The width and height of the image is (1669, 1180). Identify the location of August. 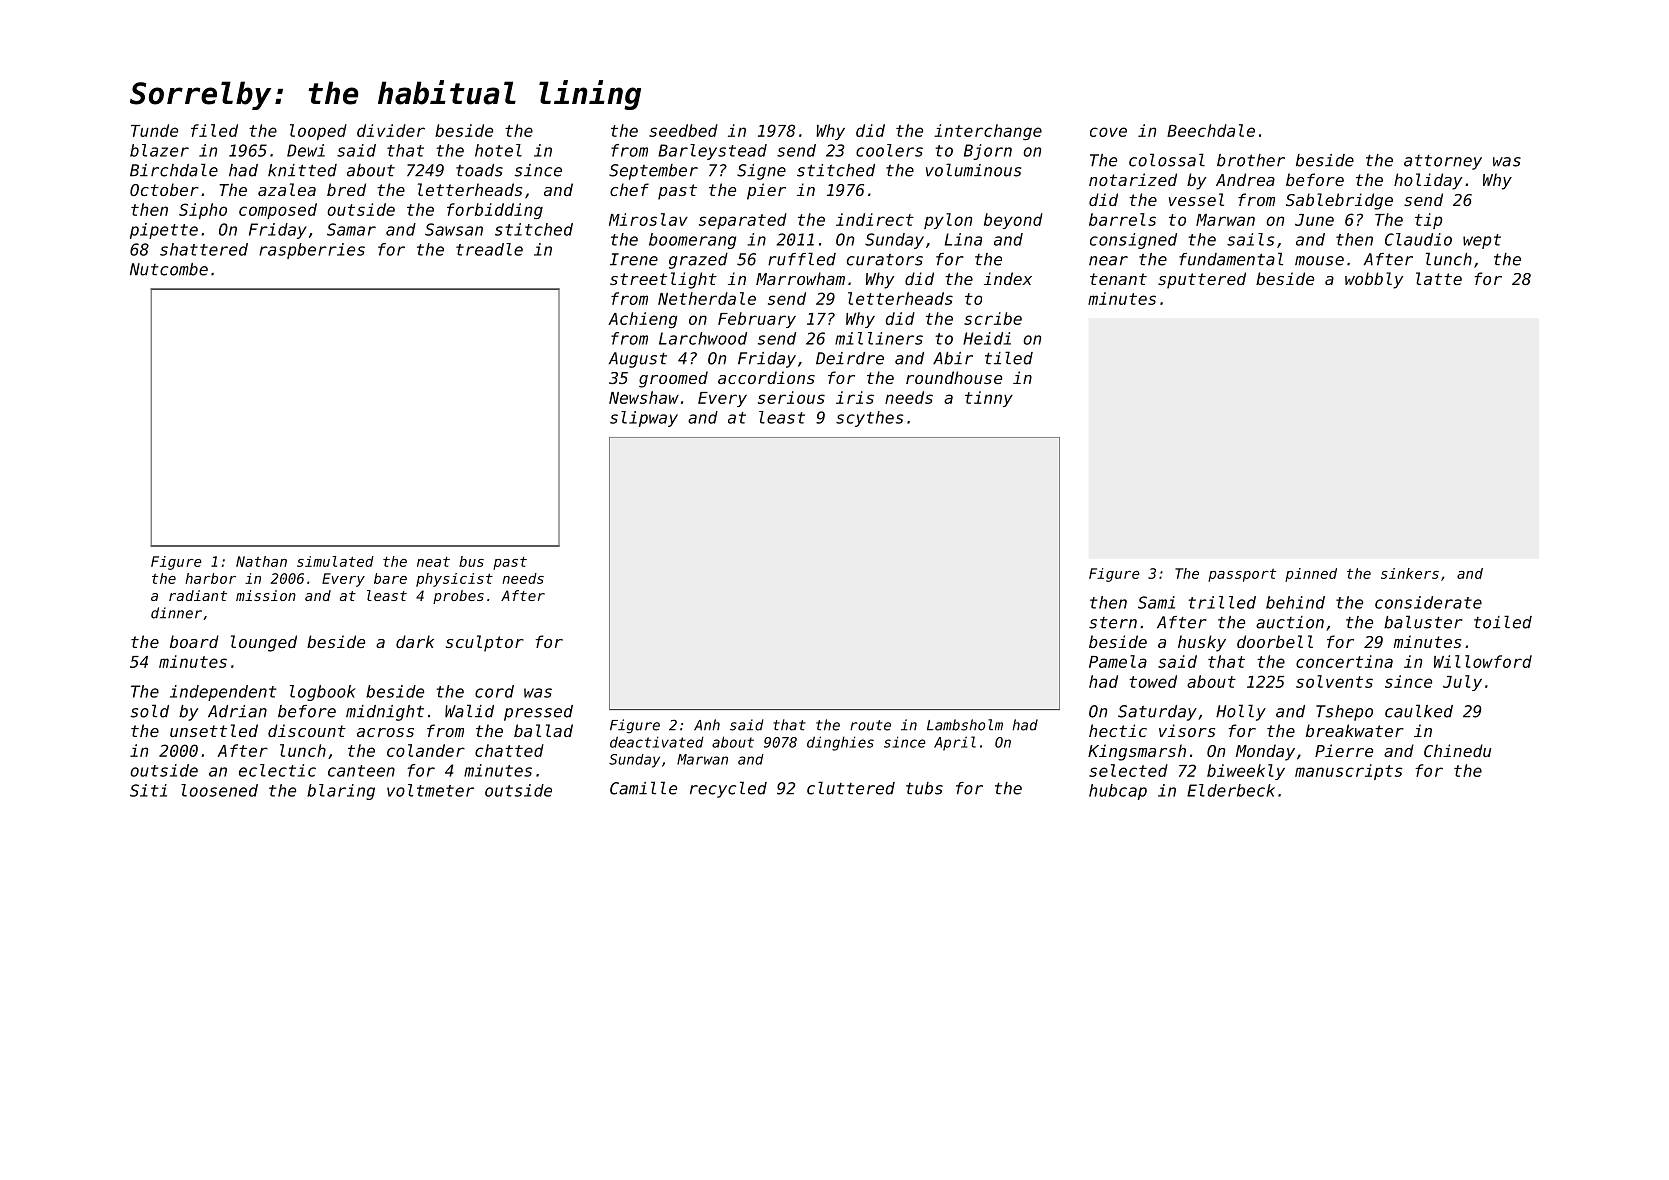
(638, 360).
